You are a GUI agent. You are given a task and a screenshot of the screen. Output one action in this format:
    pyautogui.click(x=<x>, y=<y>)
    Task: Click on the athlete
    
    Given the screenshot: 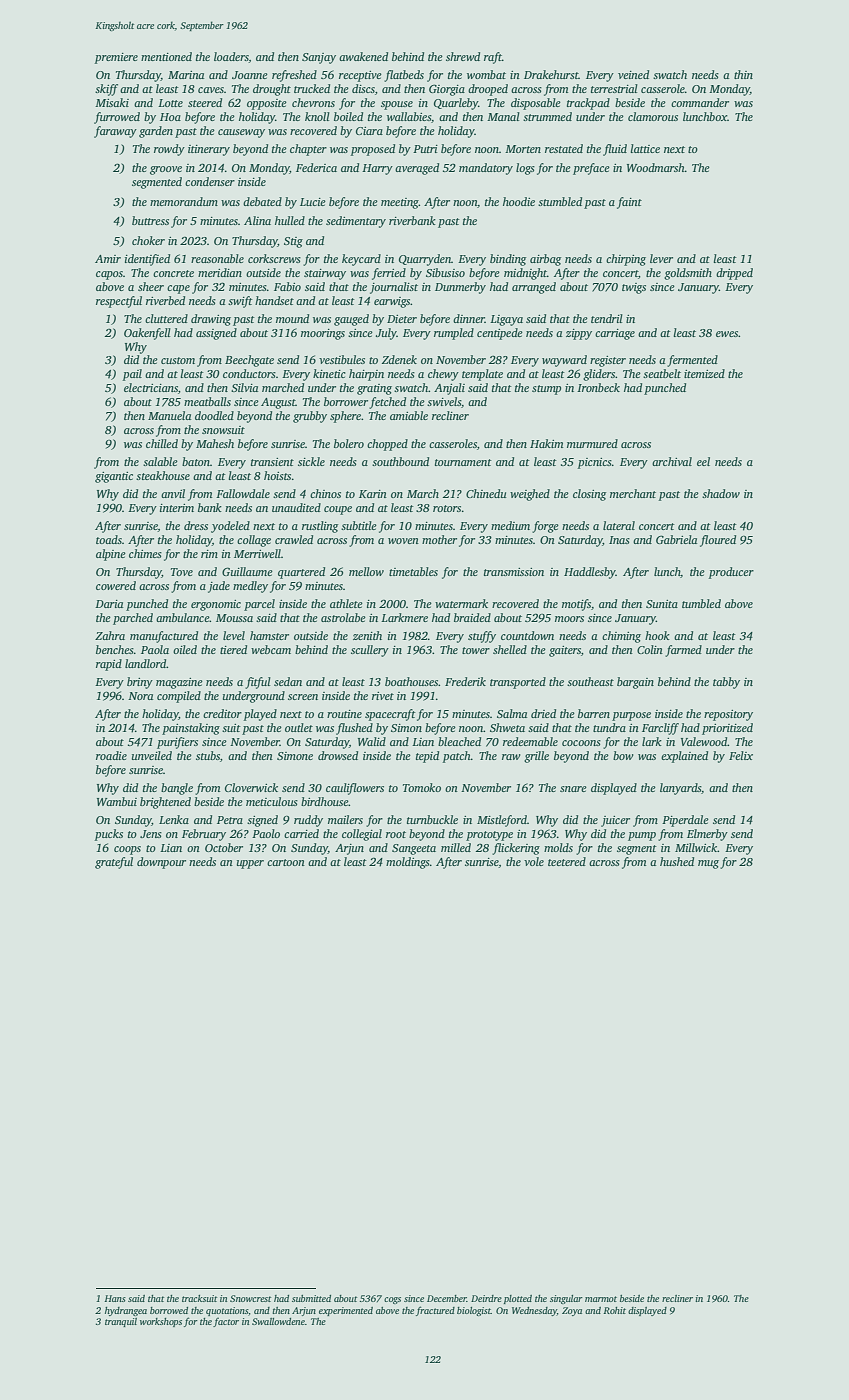 What is the action you would take?
    pyautogui.click(x=346, y=603)
